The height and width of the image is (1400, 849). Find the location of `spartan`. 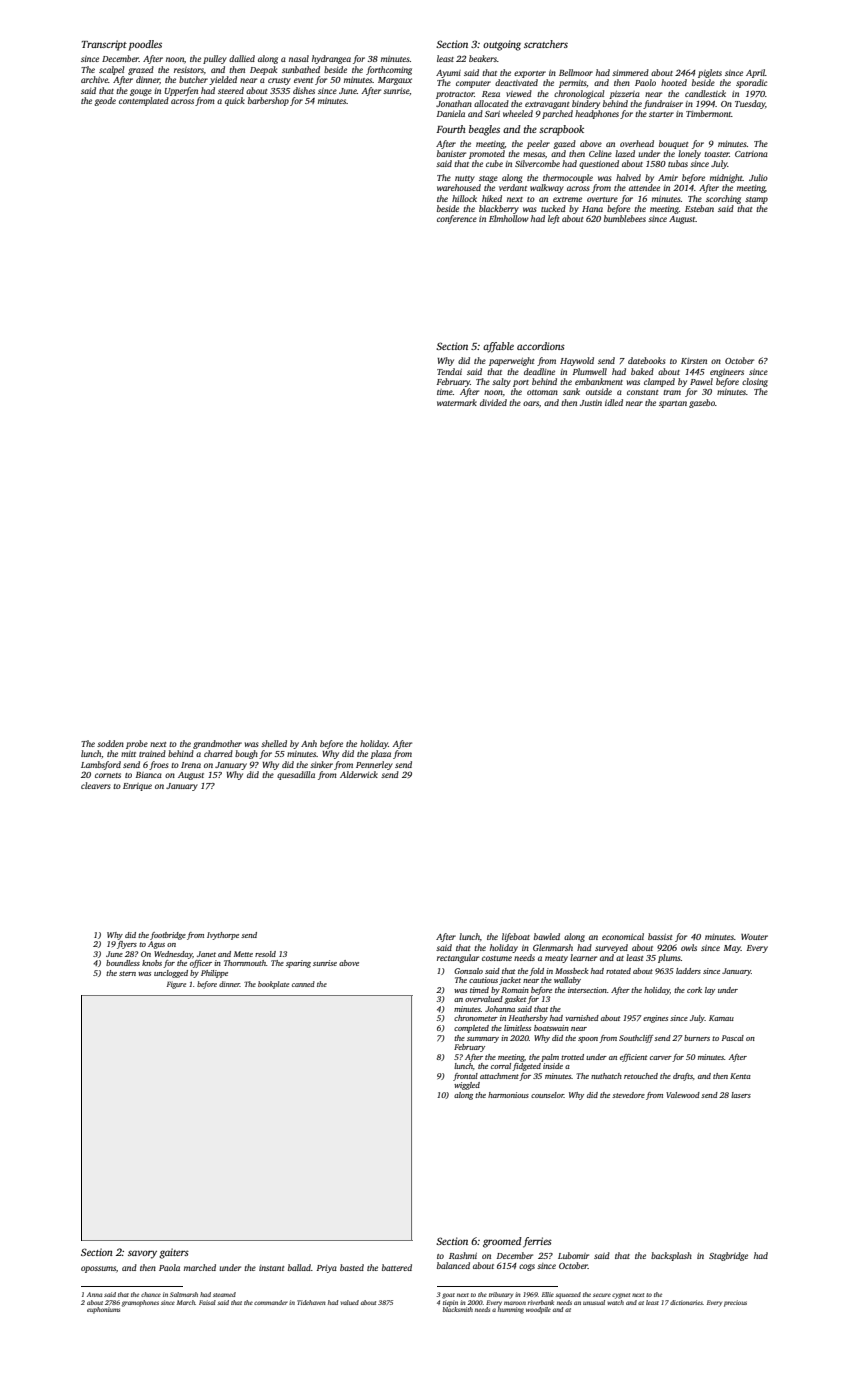

spartan is located at coordinates (673, 404).
